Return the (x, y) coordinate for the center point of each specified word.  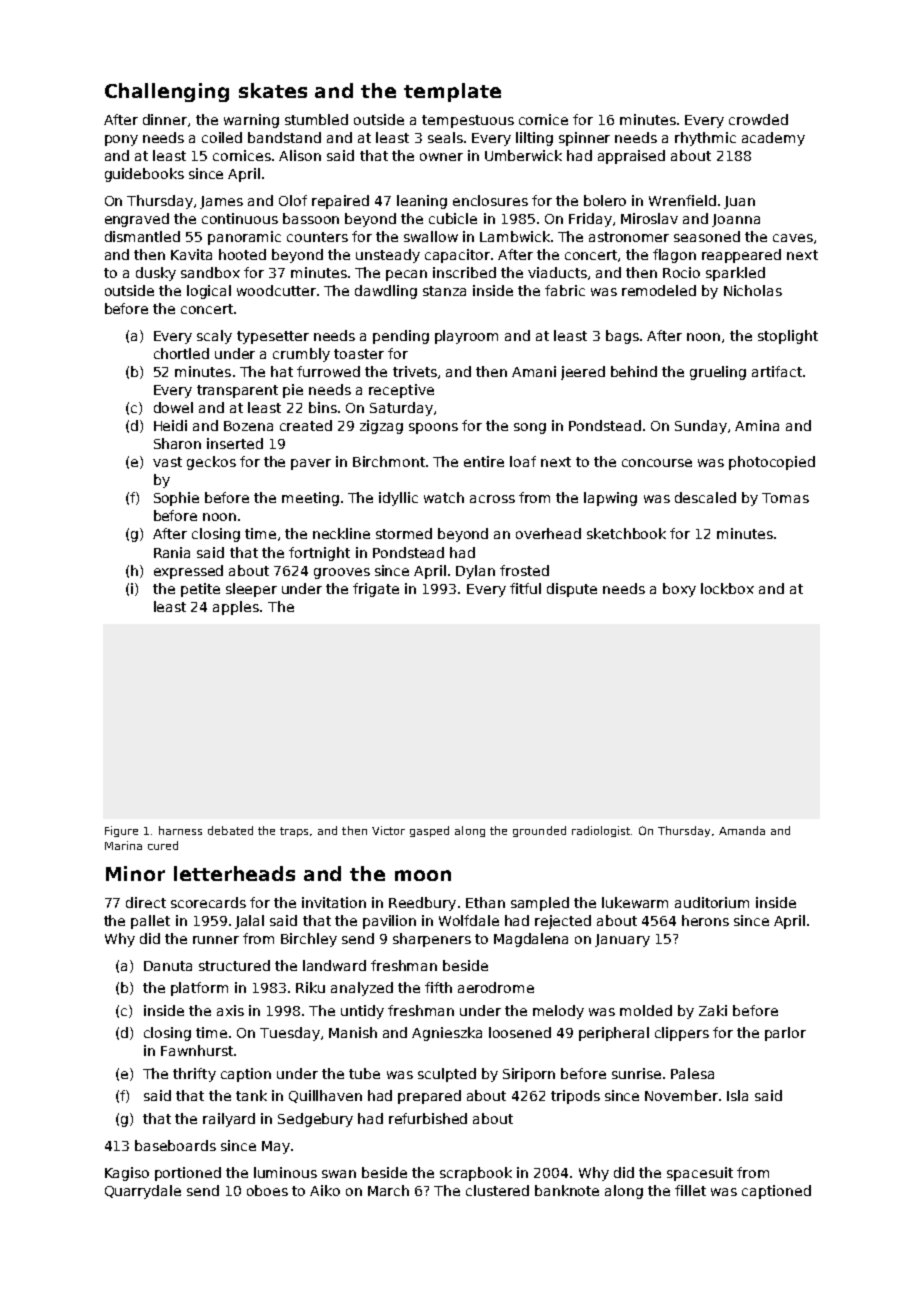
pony (121, 140)
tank (251, 1095)
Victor (388, 830)
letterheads (234, 873)
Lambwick (515, 236)
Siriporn (529, 1075)
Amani (534, 371)
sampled (540, 904)
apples (236, 608)
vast (167, 462)
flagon (674, 256)
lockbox (727, 588)
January (622, 940)
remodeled (659, 290)
